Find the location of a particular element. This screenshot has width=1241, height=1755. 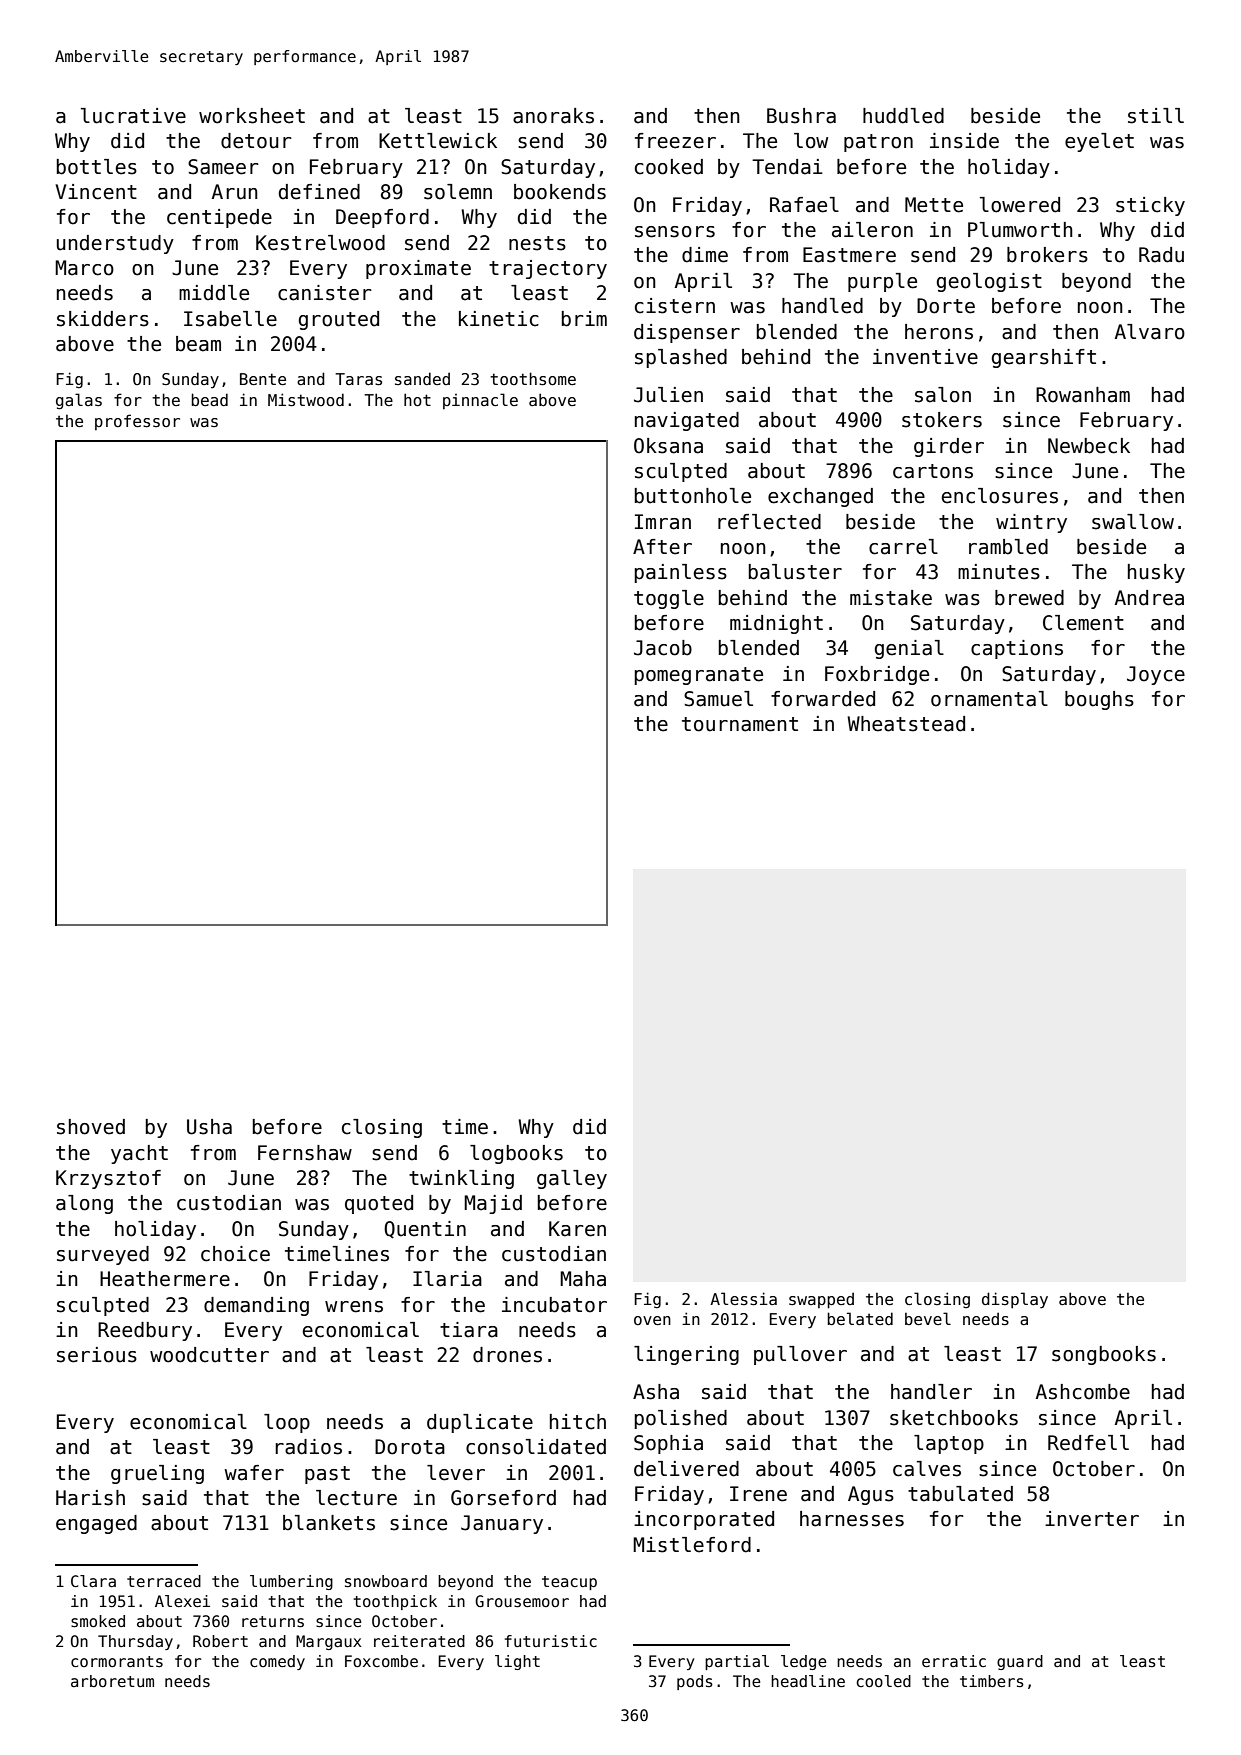

detour is located at coordinates (256, 141).
